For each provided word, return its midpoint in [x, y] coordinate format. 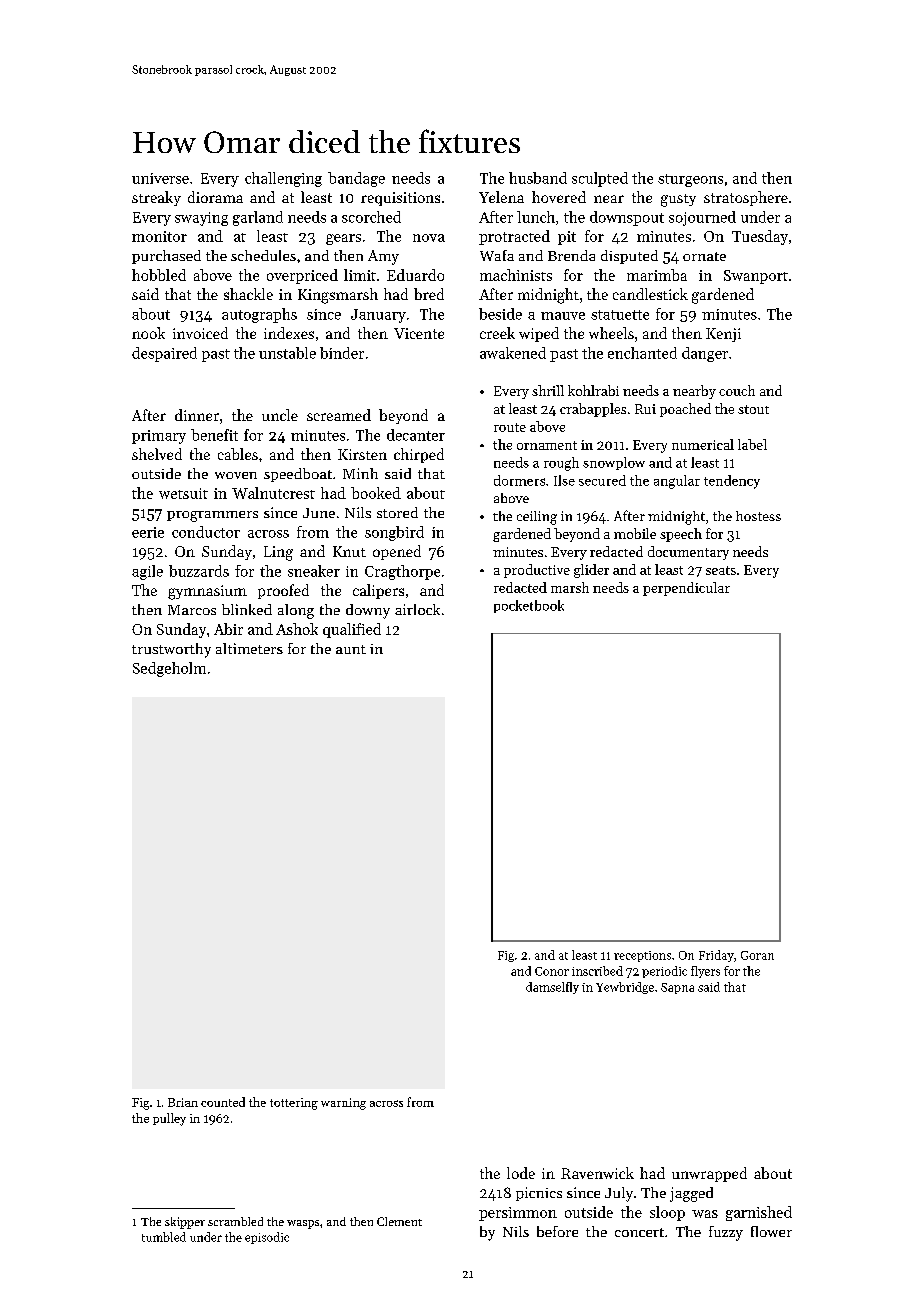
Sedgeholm [169, 669]
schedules [263, 255]
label [752, 444]
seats [721, 570]
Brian [183, 1102]
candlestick [650, 294]
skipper [185, 1223]
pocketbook [529, 606]
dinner [197, 415]
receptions [642, 956]
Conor [552, 971]
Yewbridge [625, 988]
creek [497, 333]
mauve [563, 316]
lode [521, 1173]
